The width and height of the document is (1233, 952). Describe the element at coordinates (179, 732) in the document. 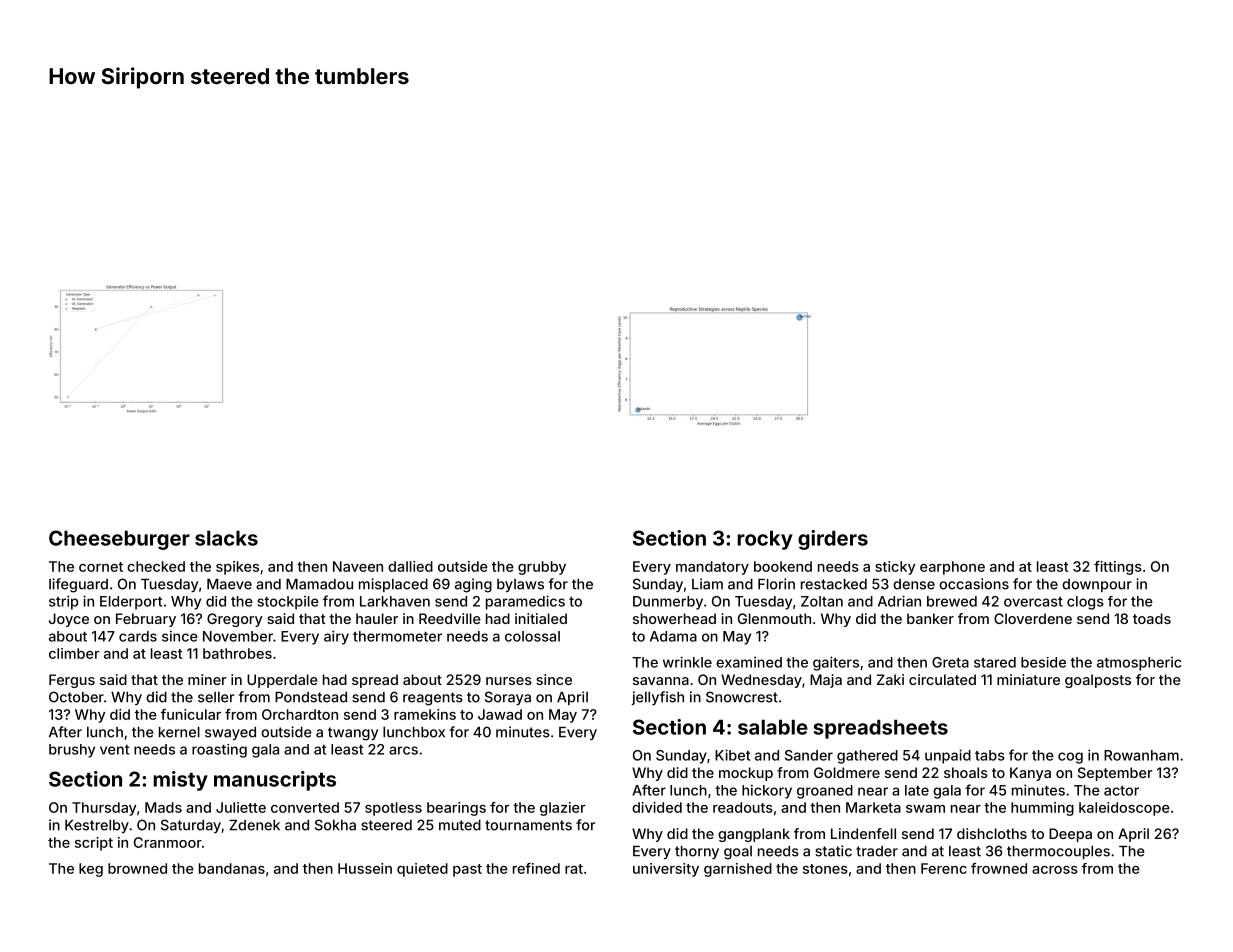

I see `kernel` at that location.
